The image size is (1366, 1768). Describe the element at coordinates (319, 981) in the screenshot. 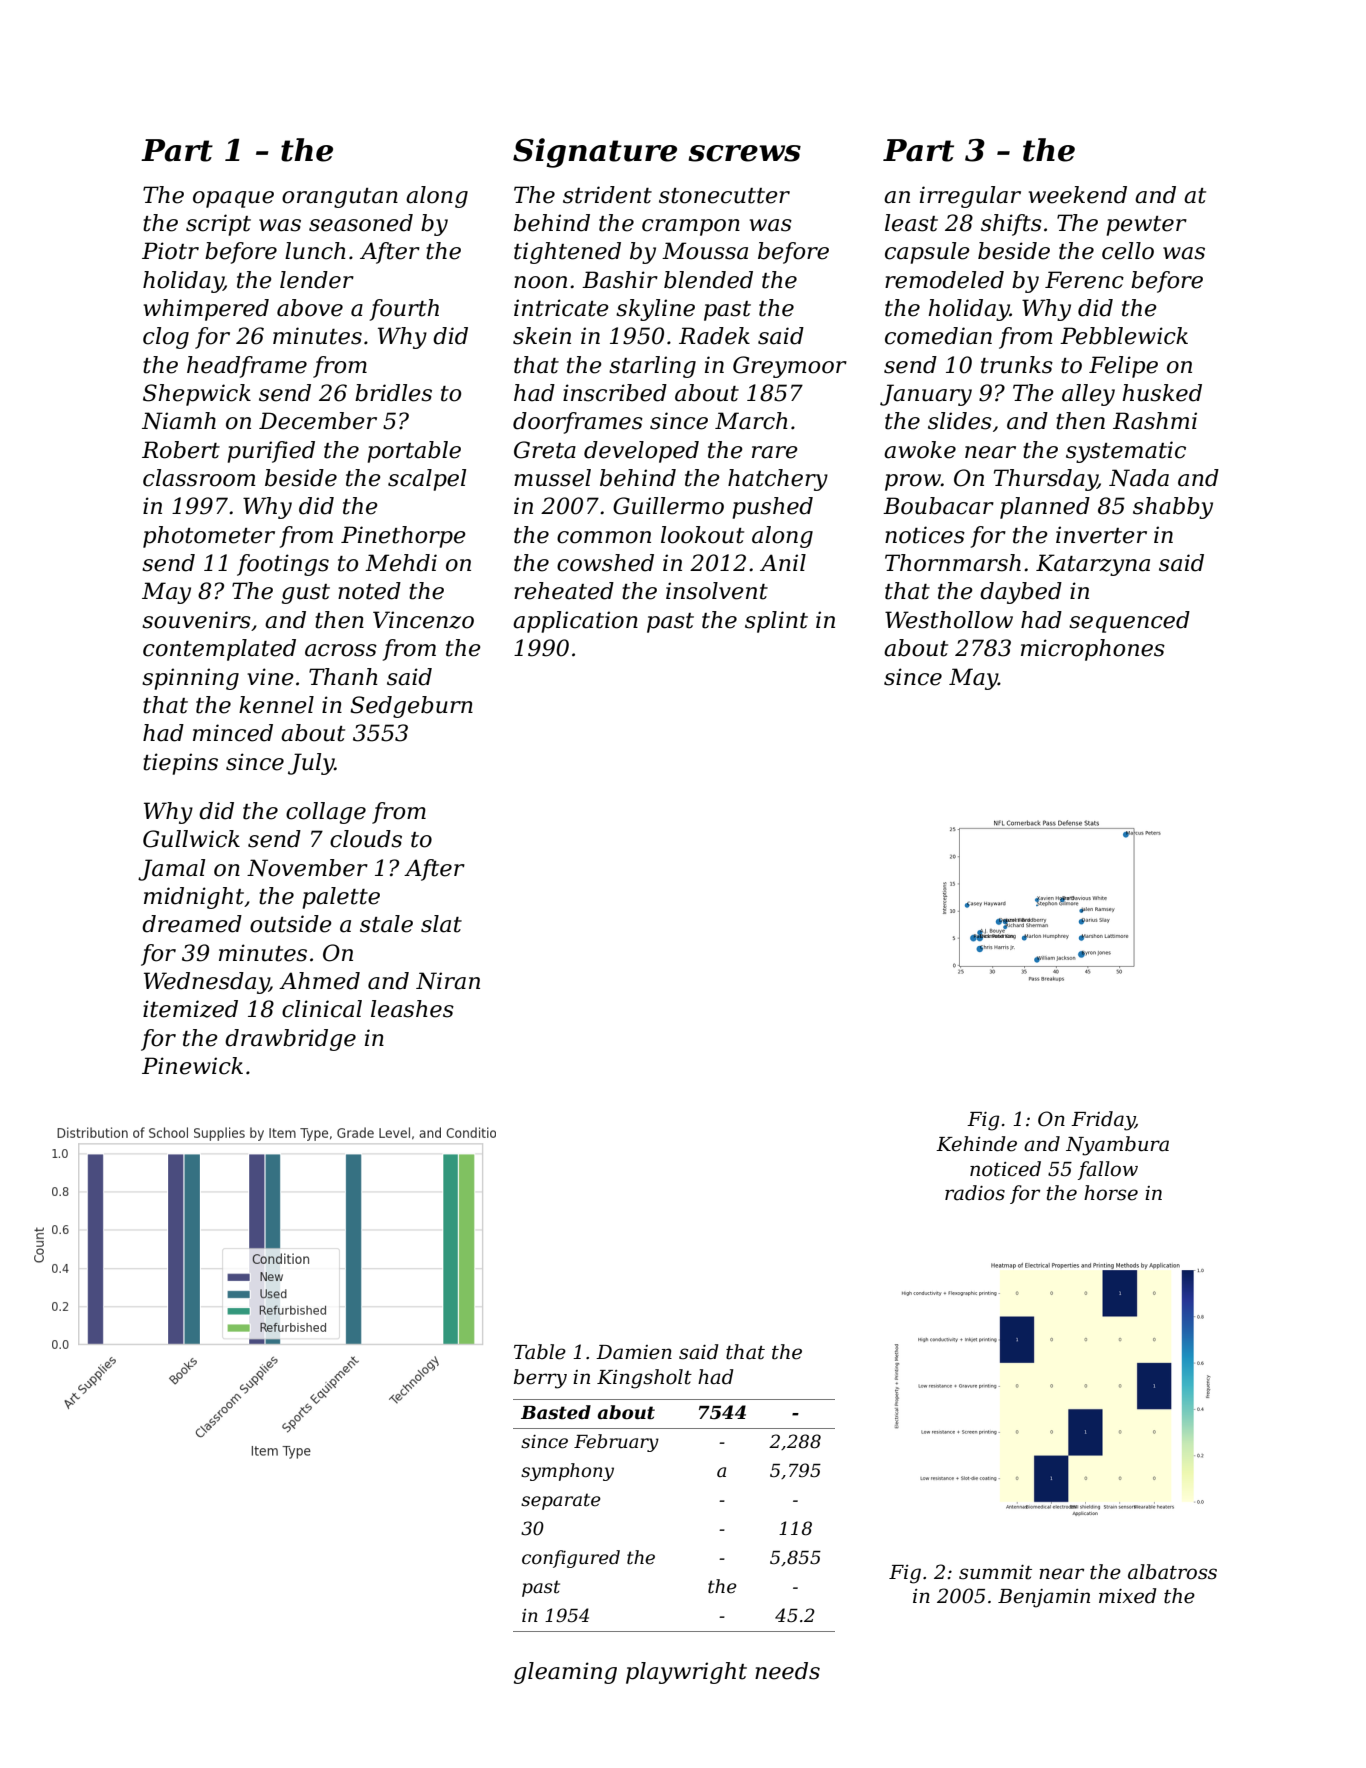

I see `Ahmed` at that location.
